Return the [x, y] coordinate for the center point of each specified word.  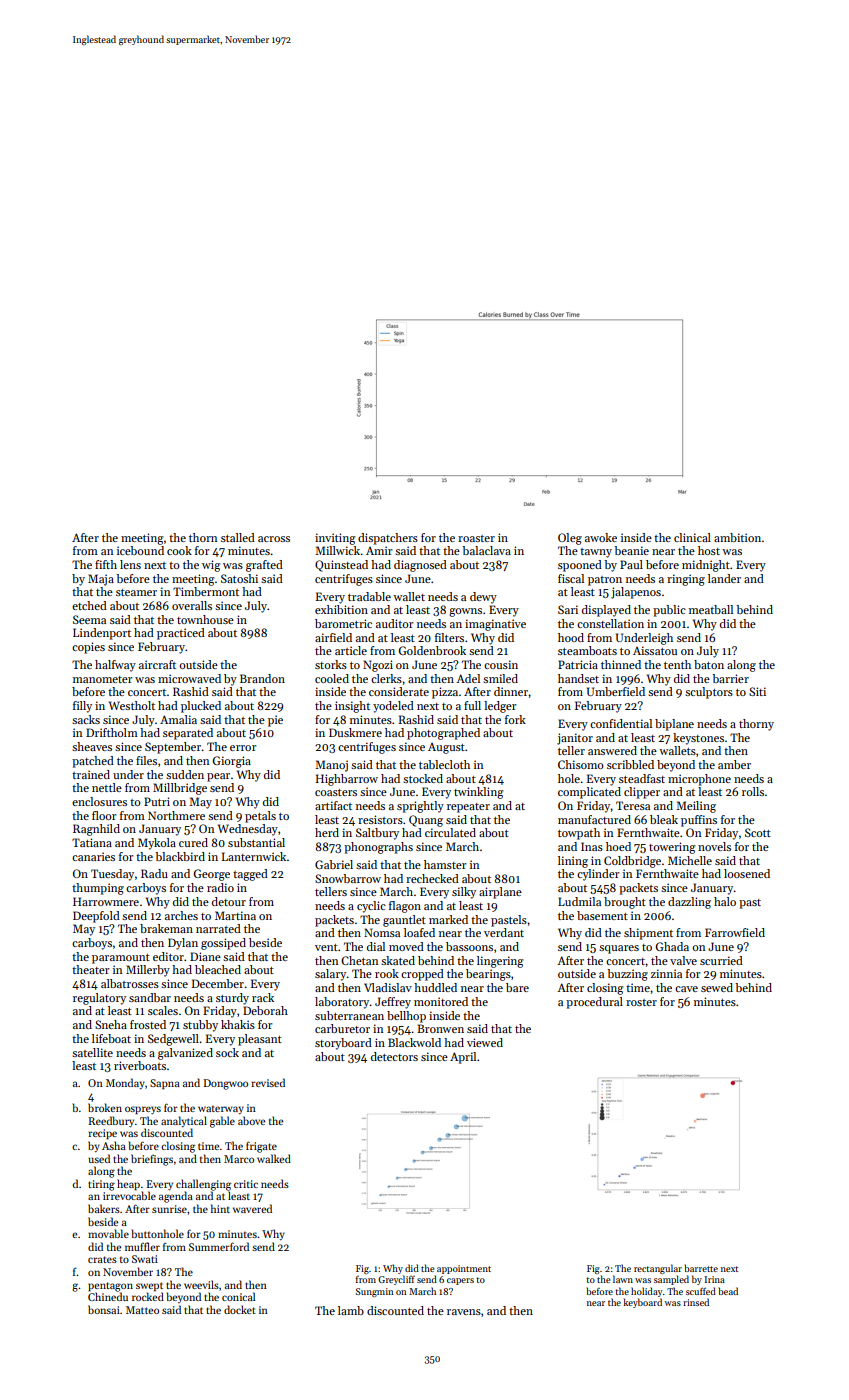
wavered [252, 1208]
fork [515, 719]
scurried [721, 960]
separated [188, 734]
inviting [335, 539]
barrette [701, 1268]
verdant [504, 932]
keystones [698, 739]
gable [222, 1122]
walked [274, 1158]
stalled [238, 537]
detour [229, 901]
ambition [737, 537]
